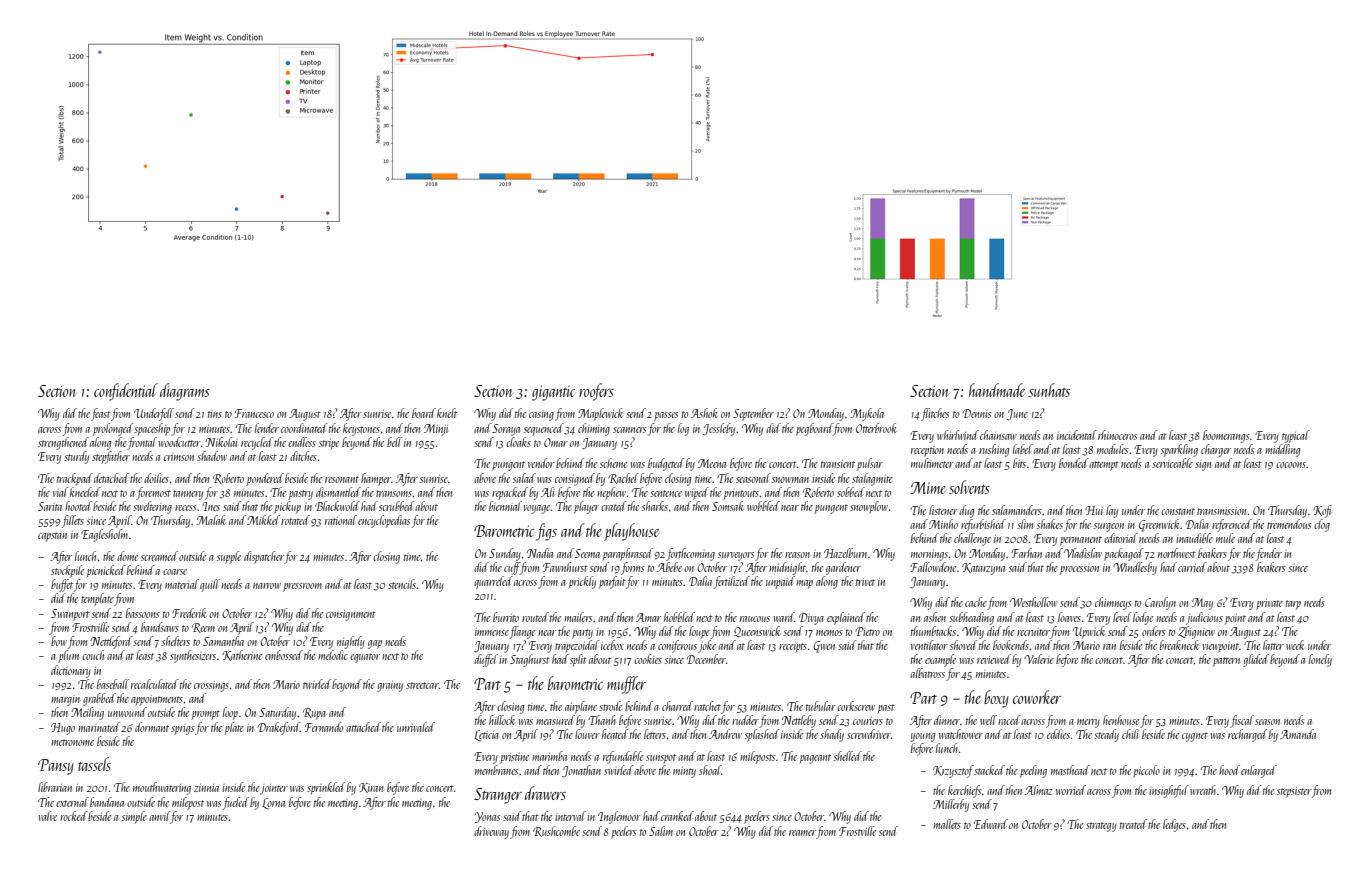 This screenshot has height=887, width=1372. What do you see at coordinates (55, 787) in the screenshot?
I see `librarian` at bounding box center [55, 787].
